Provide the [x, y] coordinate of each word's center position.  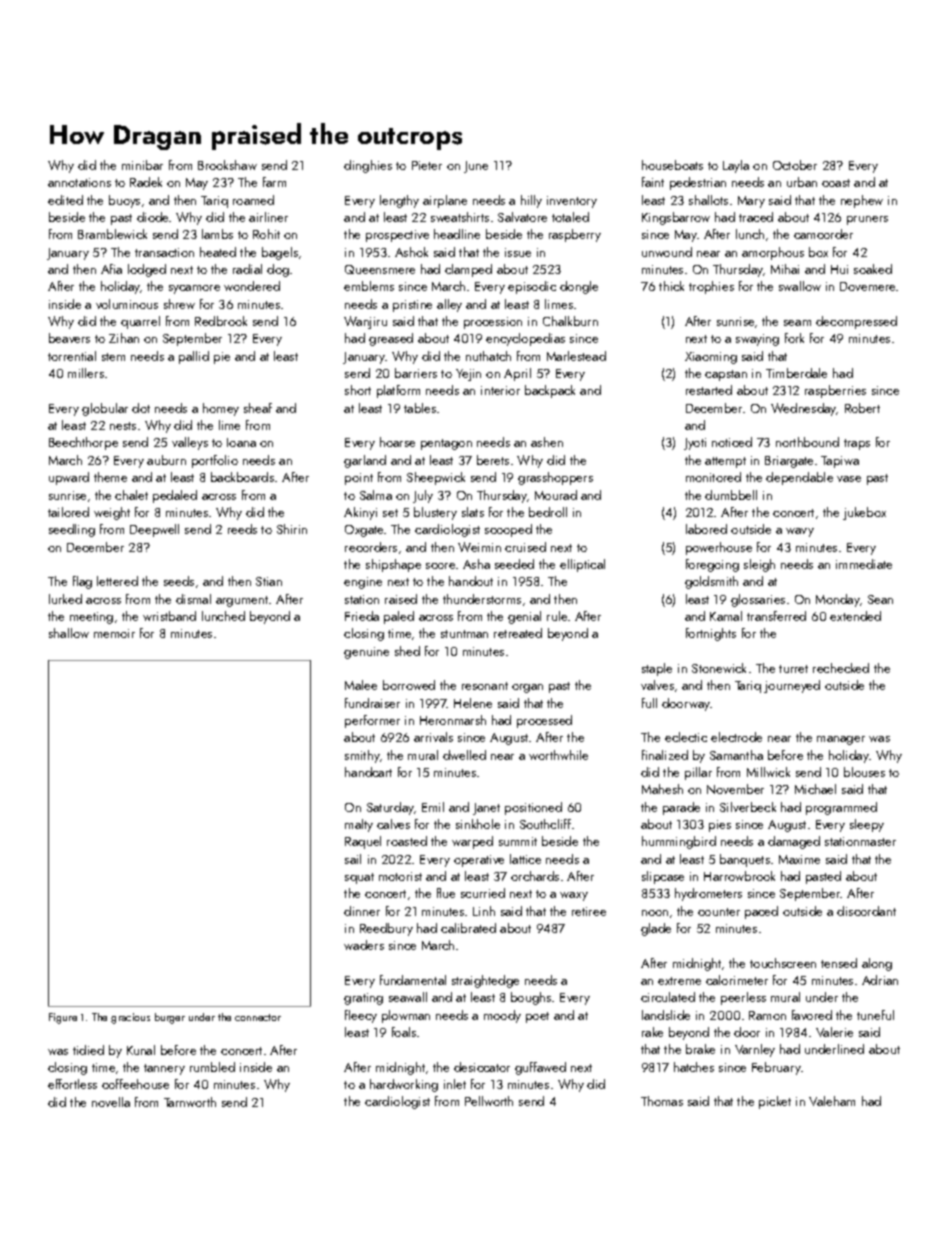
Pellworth [489, 1101]
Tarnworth [190, 1102]
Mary [751, 202]
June [476, 167]
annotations [79, 182]
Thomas [662, 1101]
